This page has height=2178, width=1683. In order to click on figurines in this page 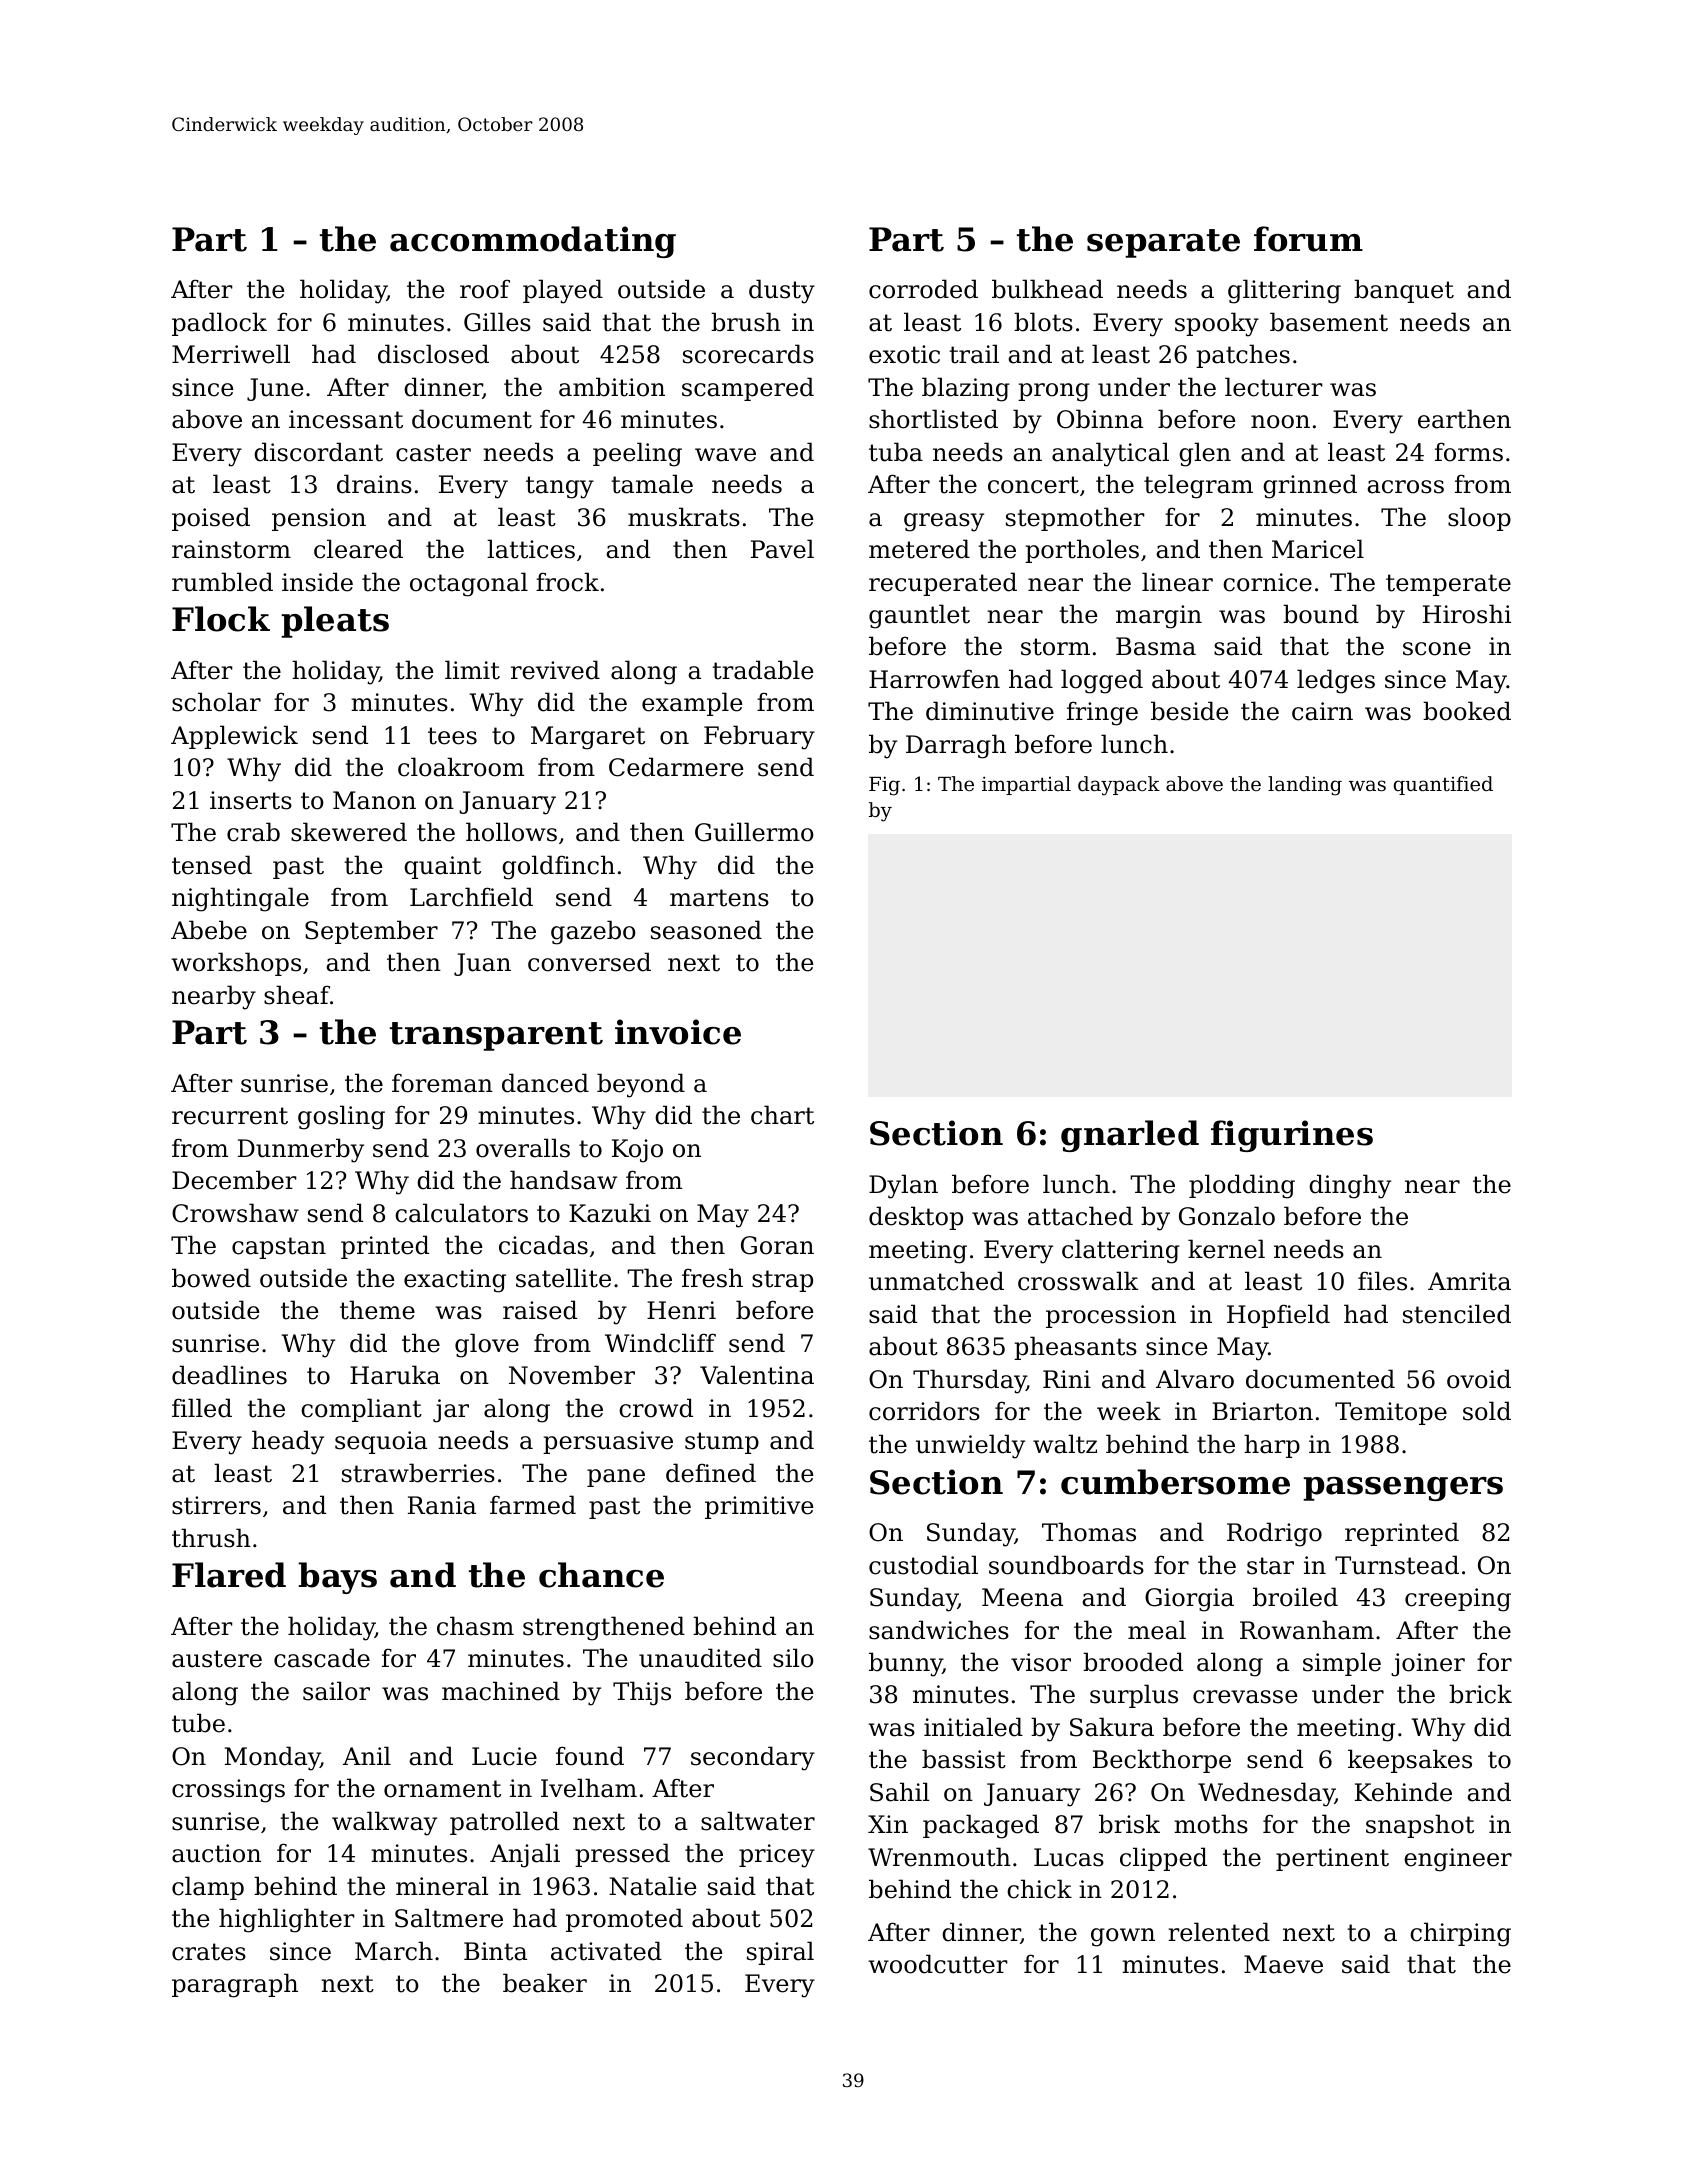, I will do `click(1292, 1136)`.
